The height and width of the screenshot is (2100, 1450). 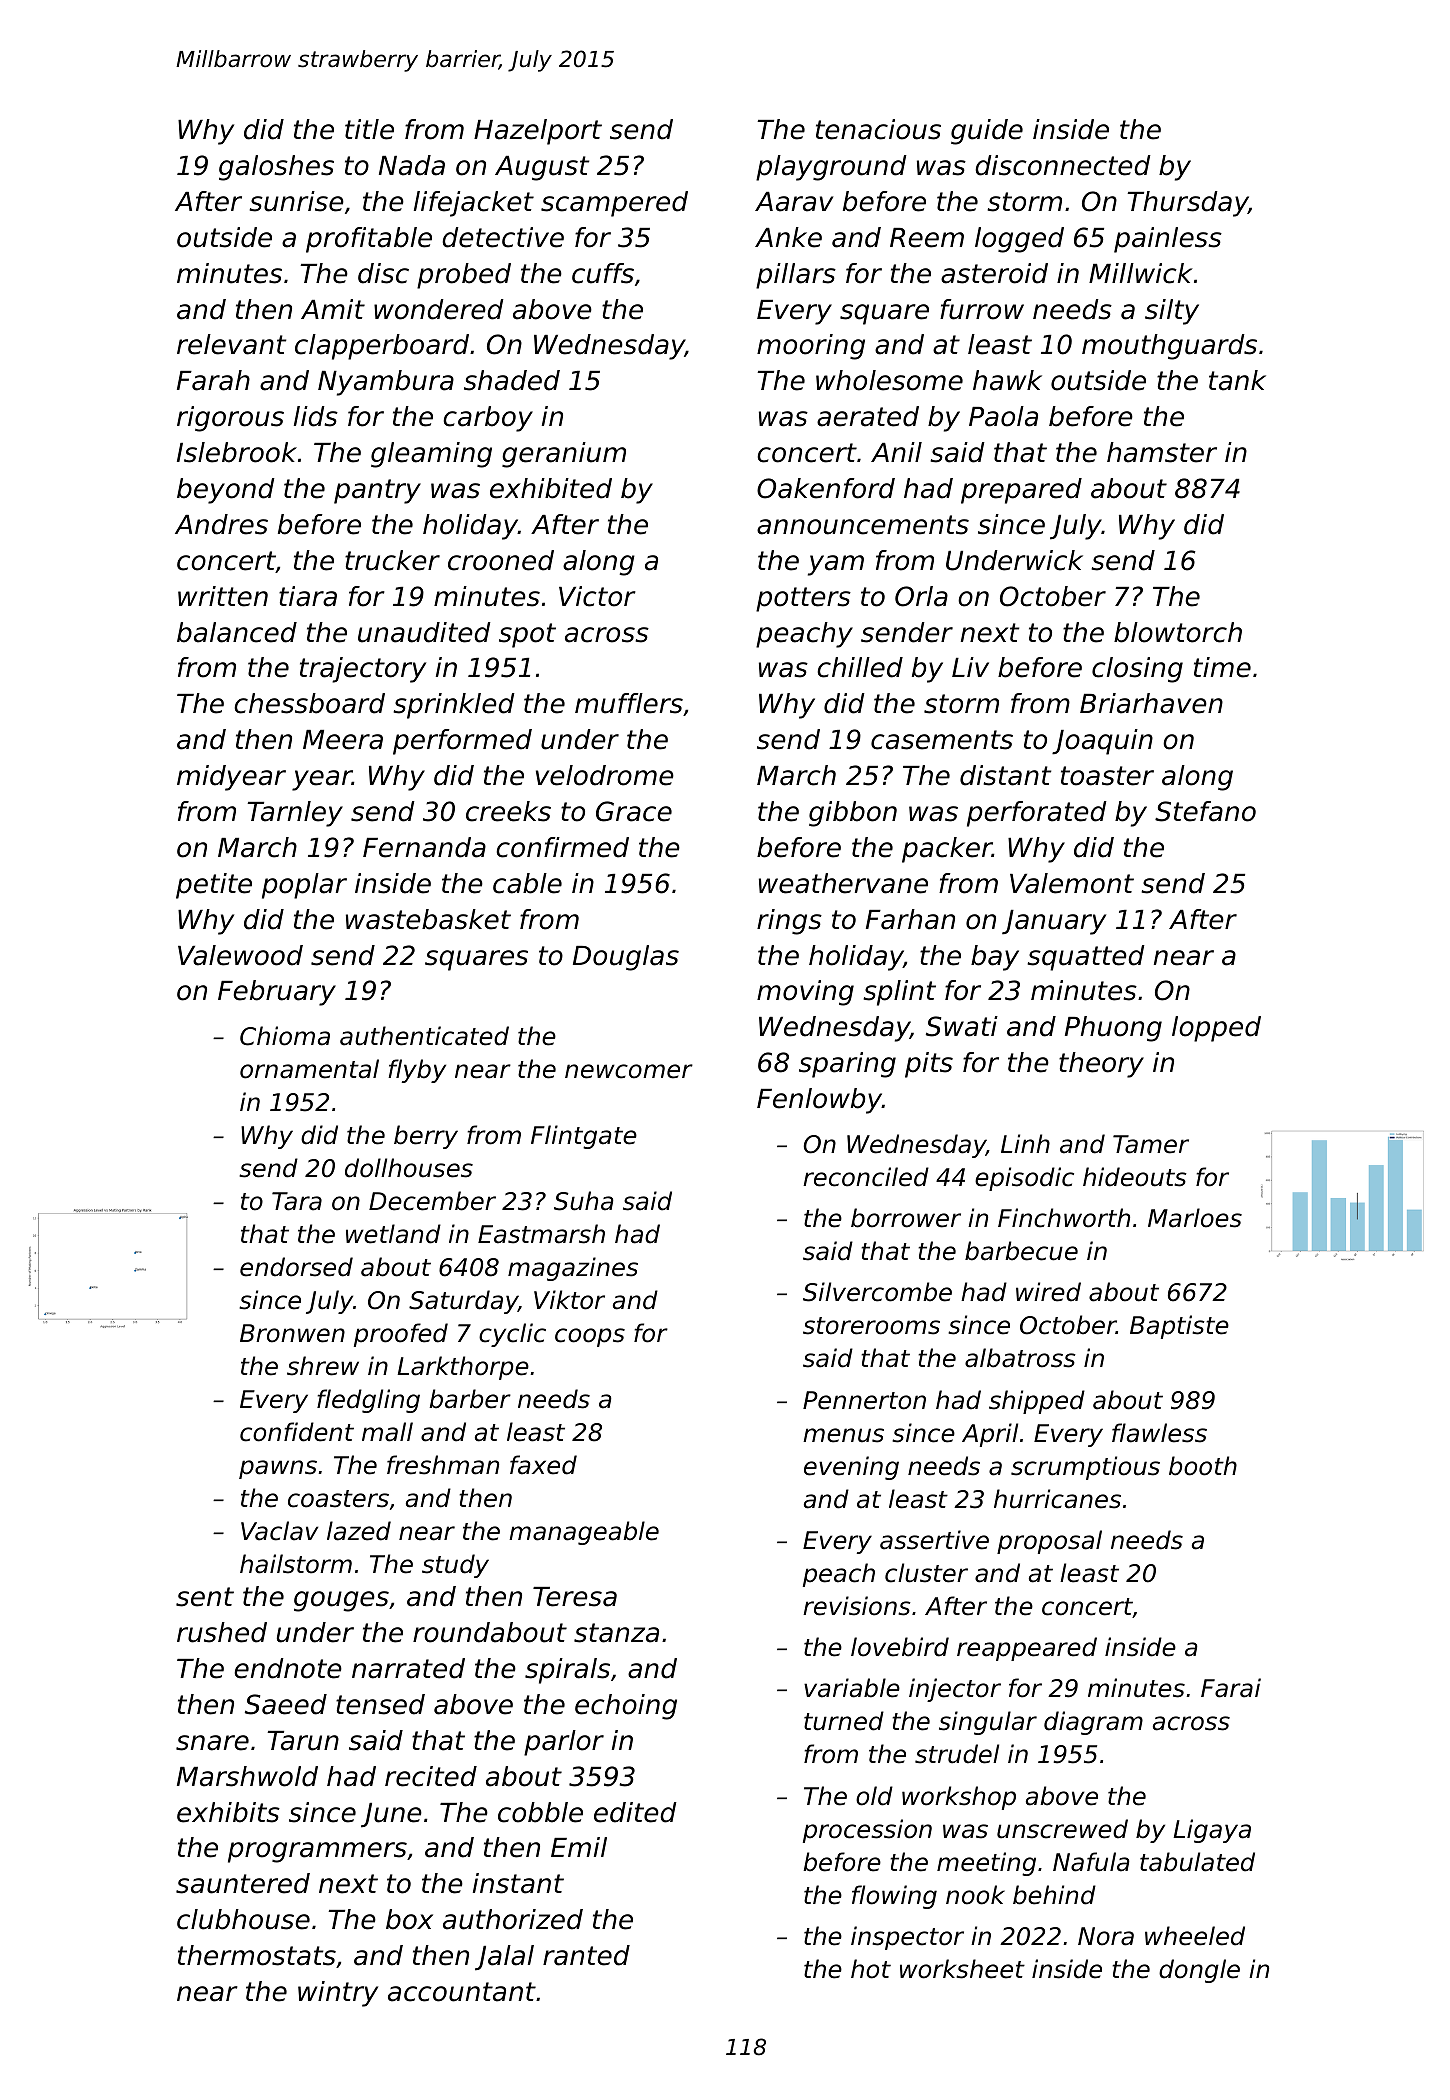 I want to click on scampered, so click(x=614, y=204).
